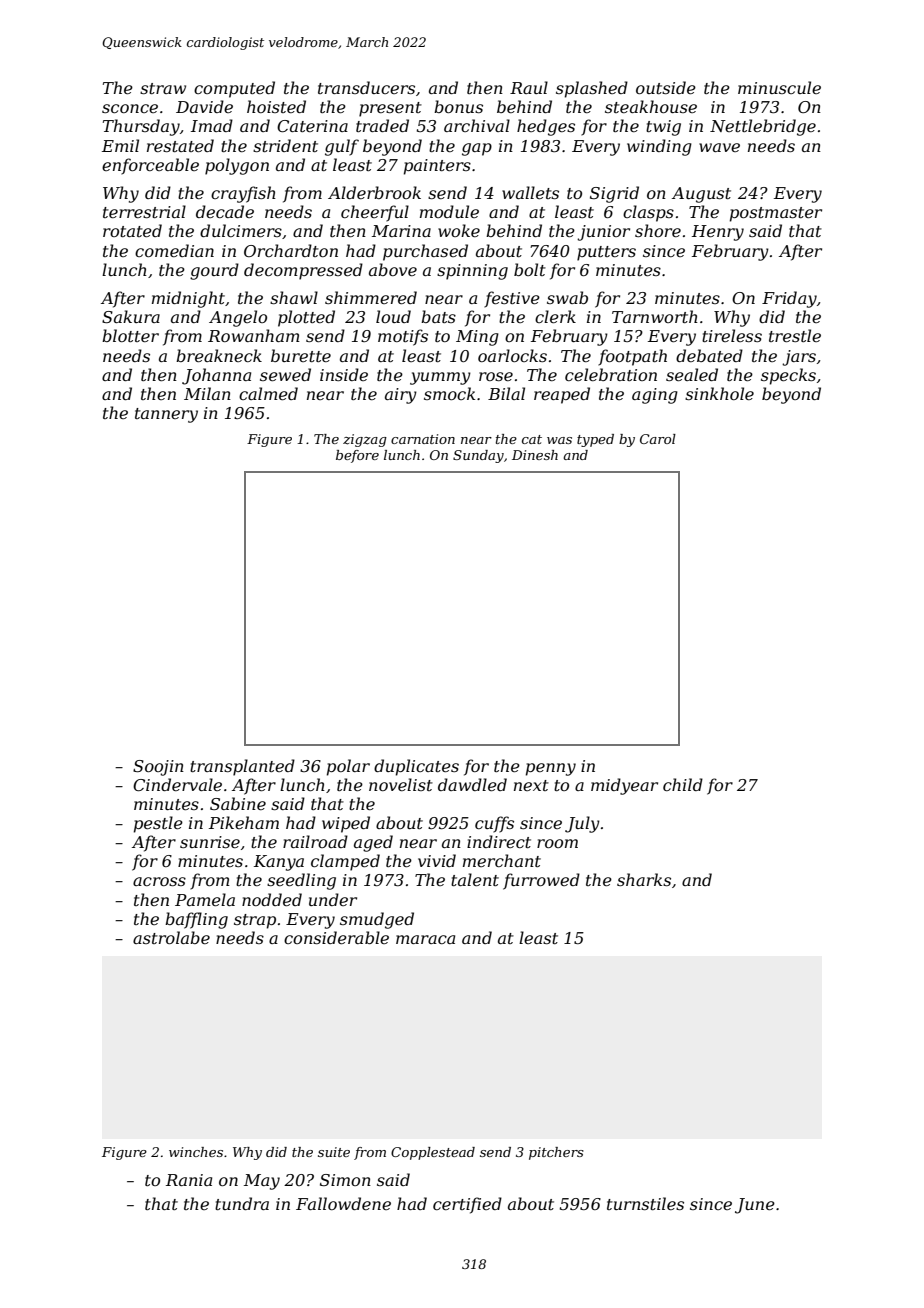  What do you see at coordinates (433, 1153) in the screenshot?
I see `Copplestead` at bounding box center [433, 1153].
